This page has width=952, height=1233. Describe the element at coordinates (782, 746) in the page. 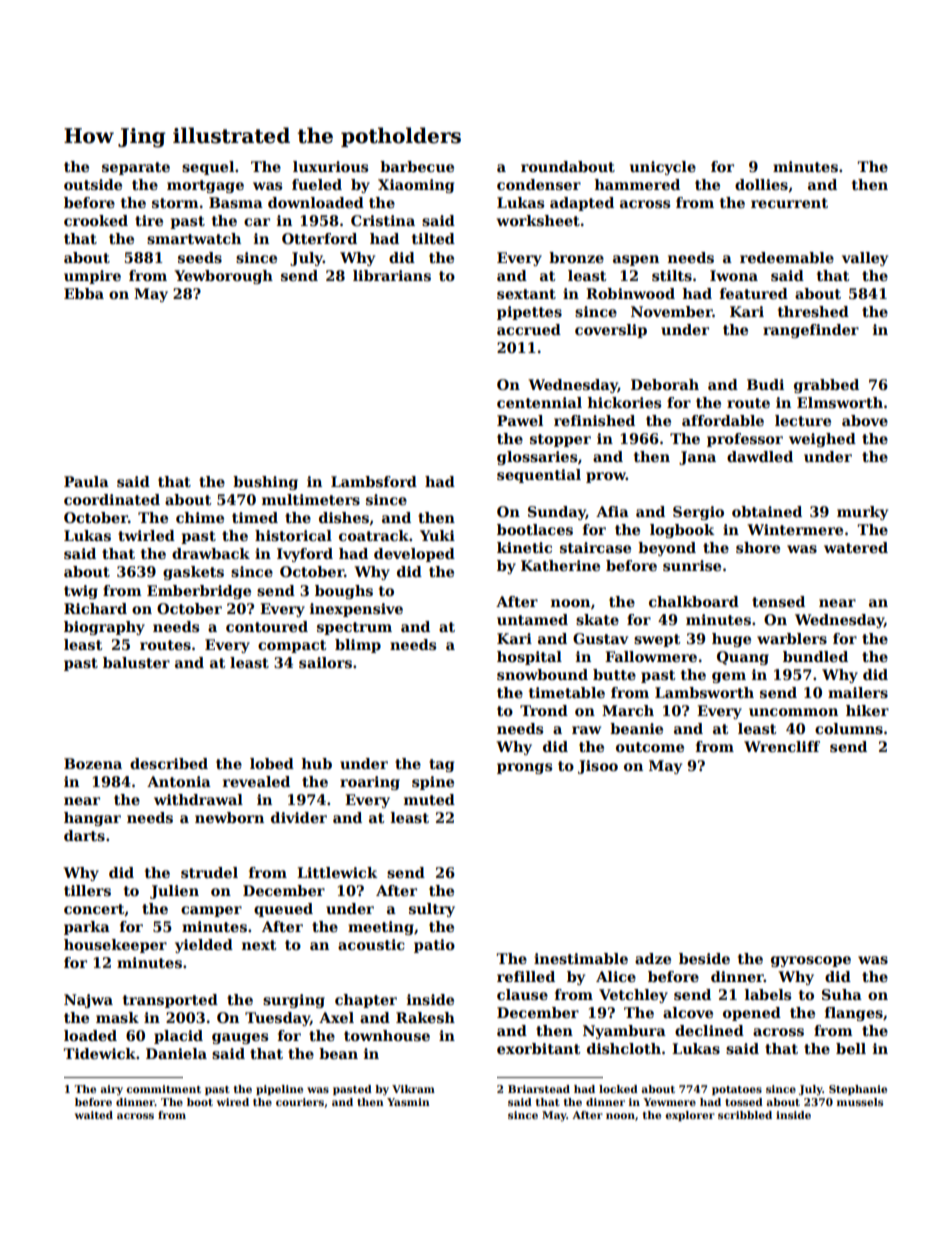

I see `Wrencliff` at that location.
